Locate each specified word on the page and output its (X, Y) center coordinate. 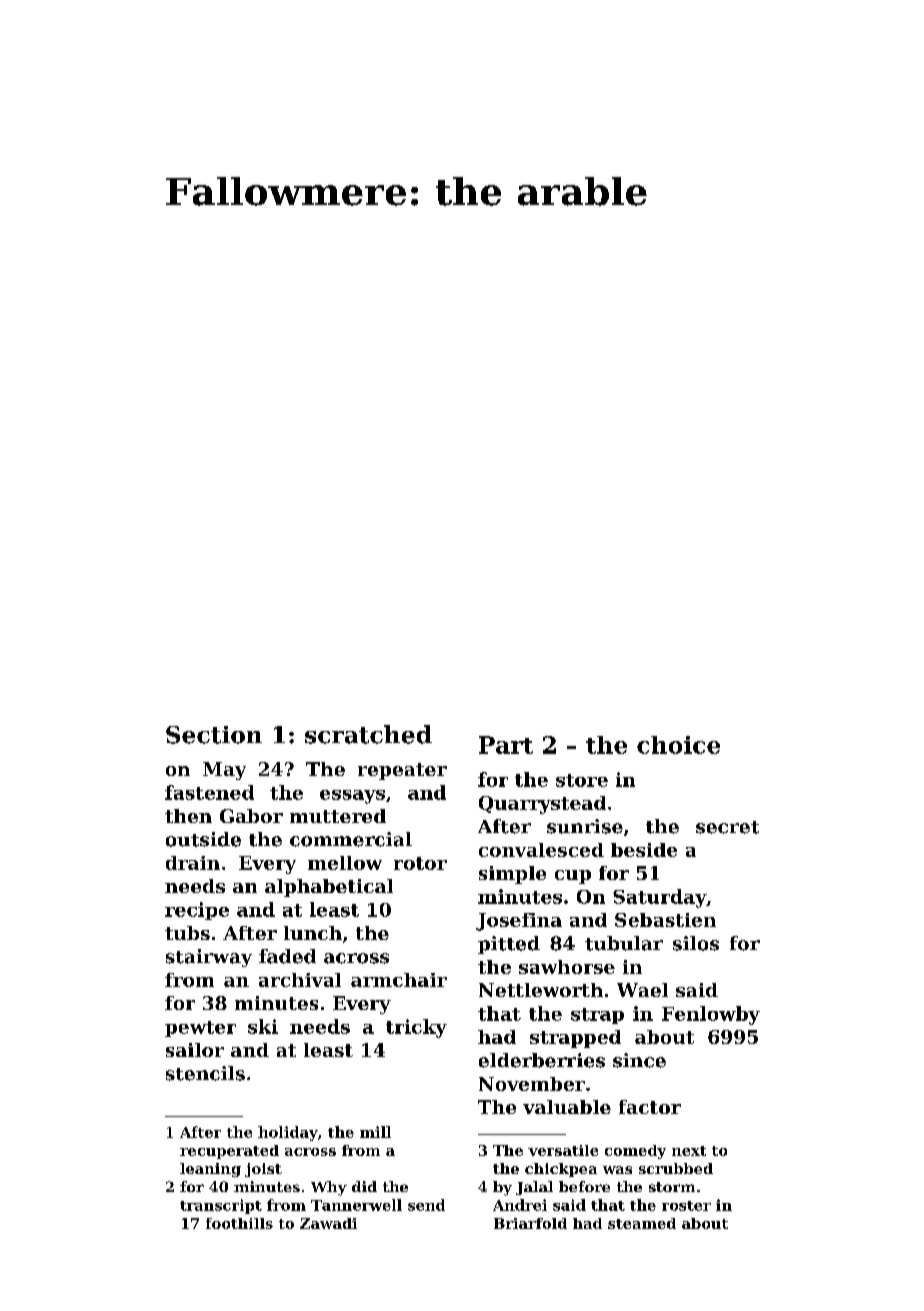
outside (203, 839)
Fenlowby (711, 1015)
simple (512, 875)
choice (678, 745)
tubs (187, 933)
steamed (642, 1223)
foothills (239, 1223)
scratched (368, 734)
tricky (416, 1028)
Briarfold (530, 1223)
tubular (624, 943)
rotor (420, 863)
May (224, 771)
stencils (205, 1073)
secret (727, 827)
